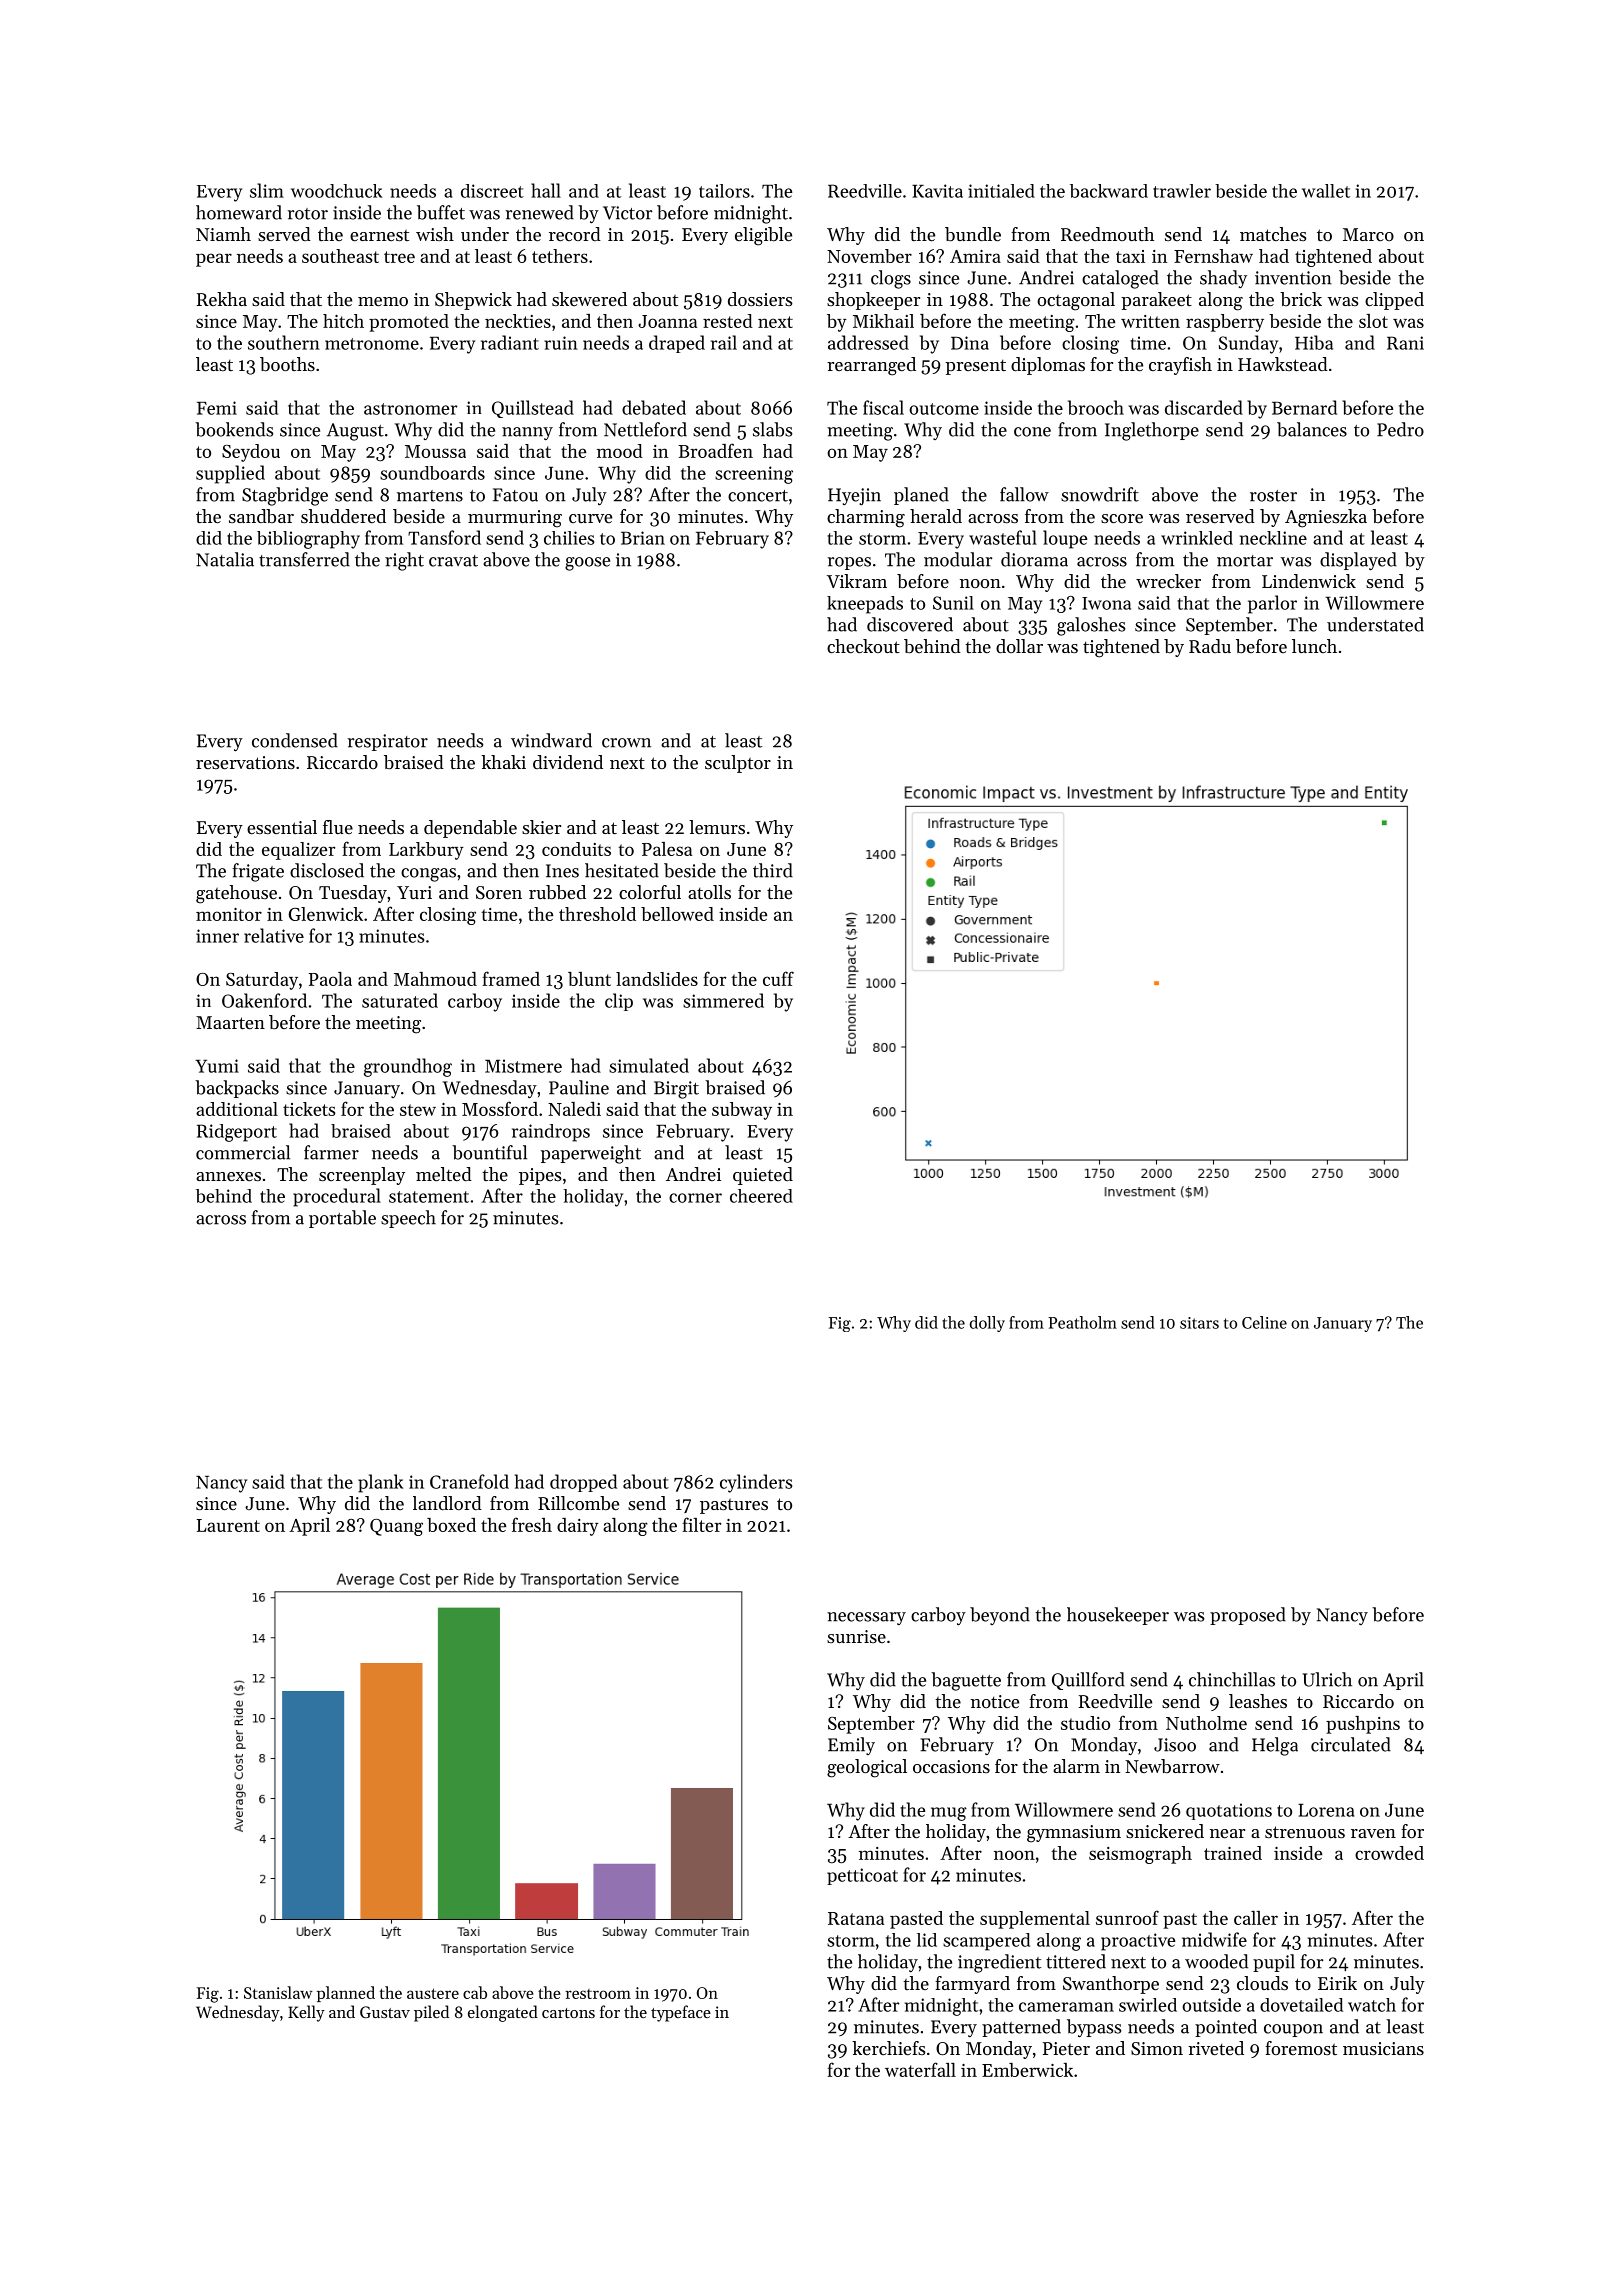 This page has height=2292, width=1620. What do you see at coordinates (228, 1525) in the page?
I see `Laurent` at bounding box center [228, 1525].
